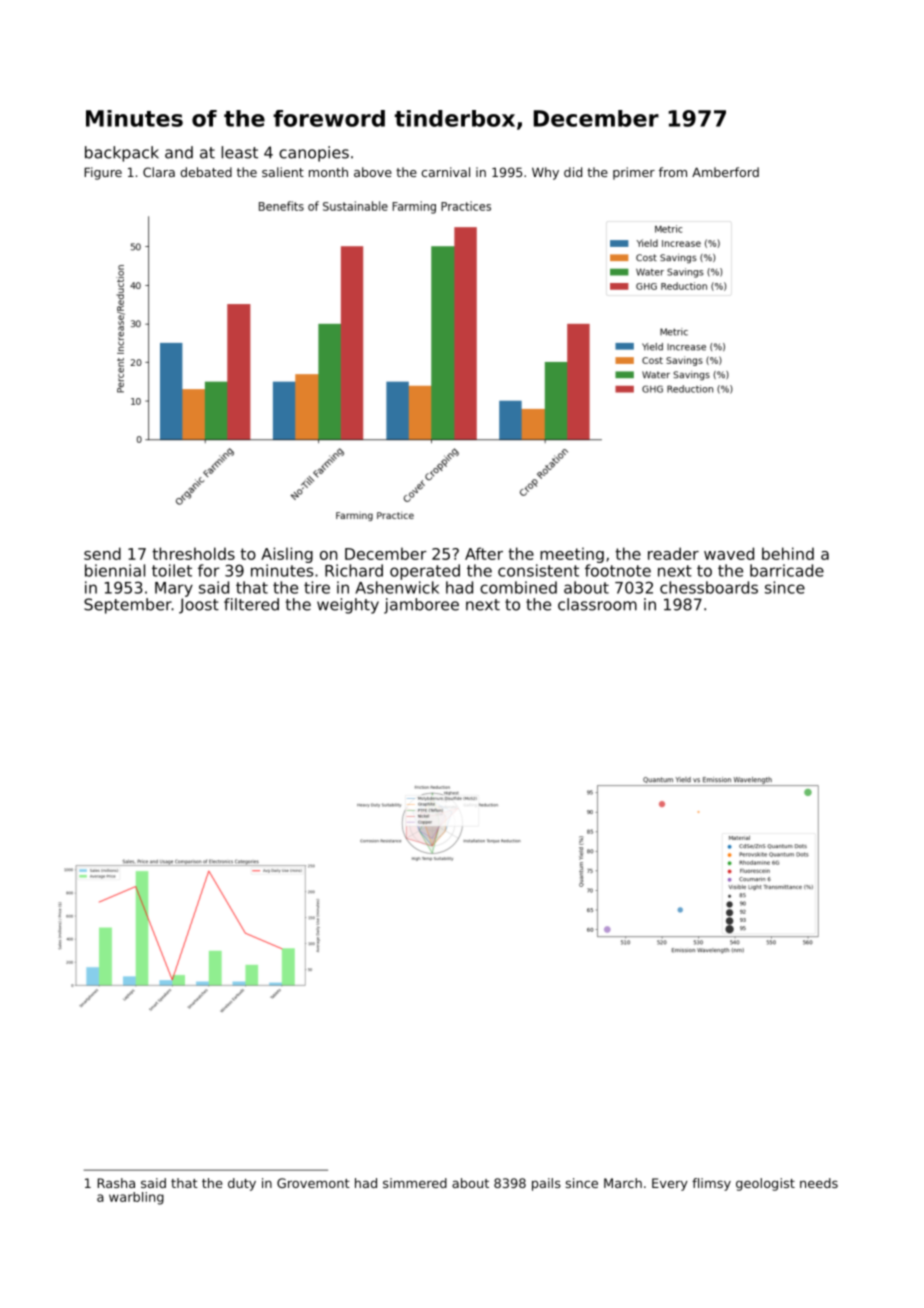 Image resolution: width=924 pixels, height=1308 pixels. Describe the element at coordinates (415, 1183) in the image. I see `simmered` at that location.
